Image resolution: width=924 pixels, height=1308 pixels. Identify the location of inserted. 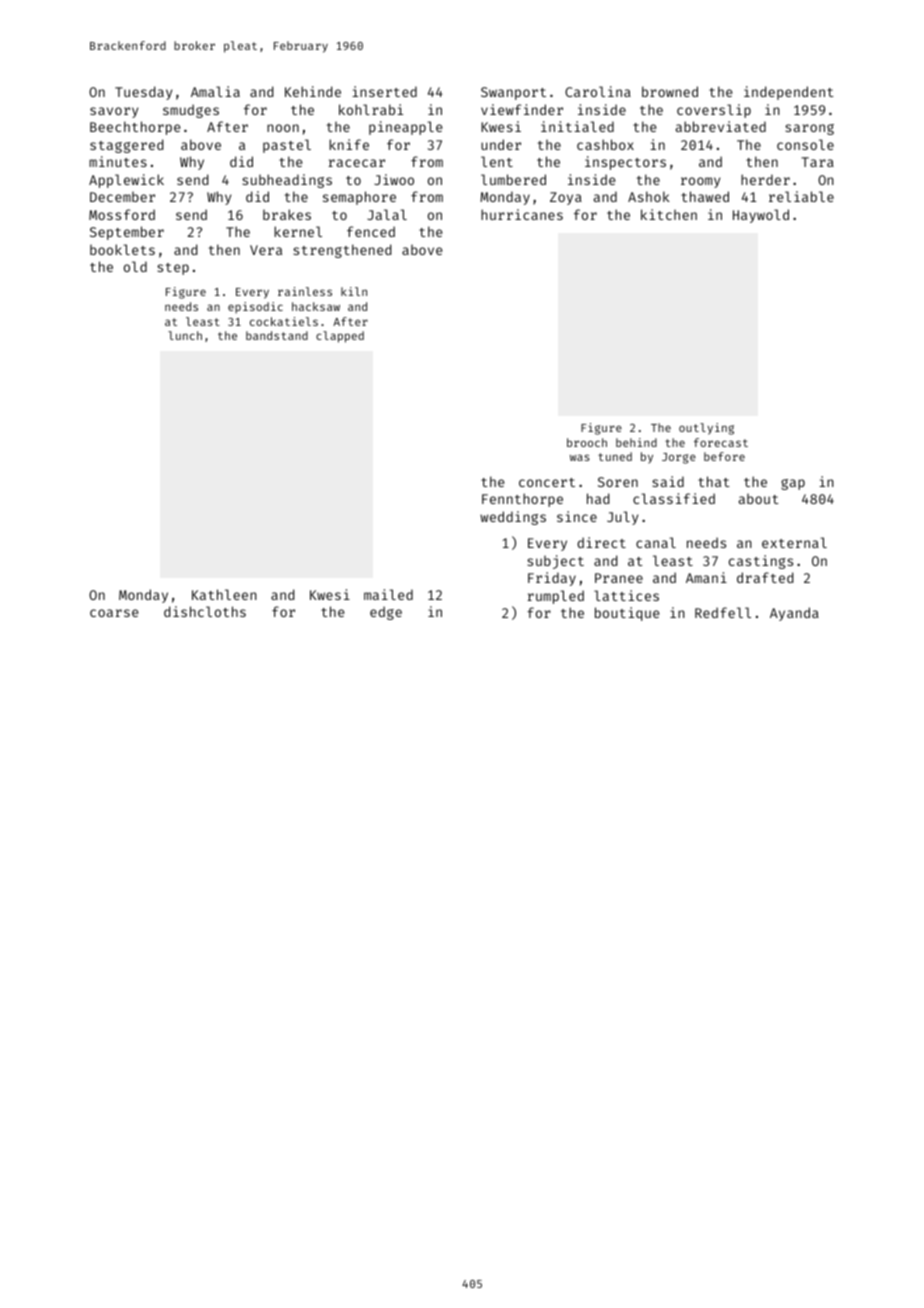
(384, 91).
